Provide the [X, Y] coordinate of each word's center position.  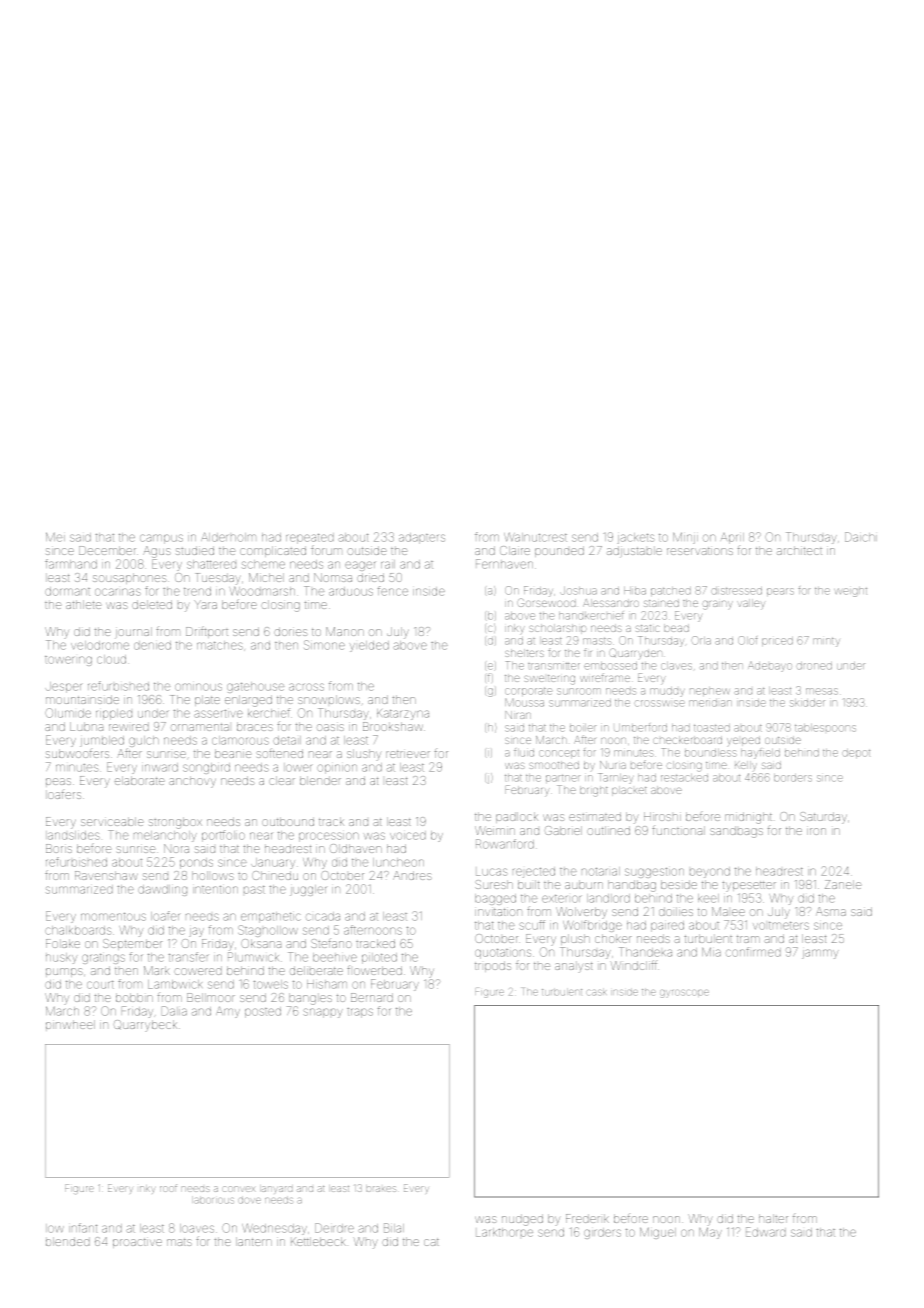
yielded [369, 646]
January [273, 863]
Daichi [861, 537]
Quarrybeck [145, 1025]
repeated [310, 538]
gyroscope [684, 994]
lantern [254, 1241]
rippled [114, 714]
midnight [748, 818]
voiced [408, 835]
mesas [822, 691]
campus [161, 539]
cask [596, 993]
